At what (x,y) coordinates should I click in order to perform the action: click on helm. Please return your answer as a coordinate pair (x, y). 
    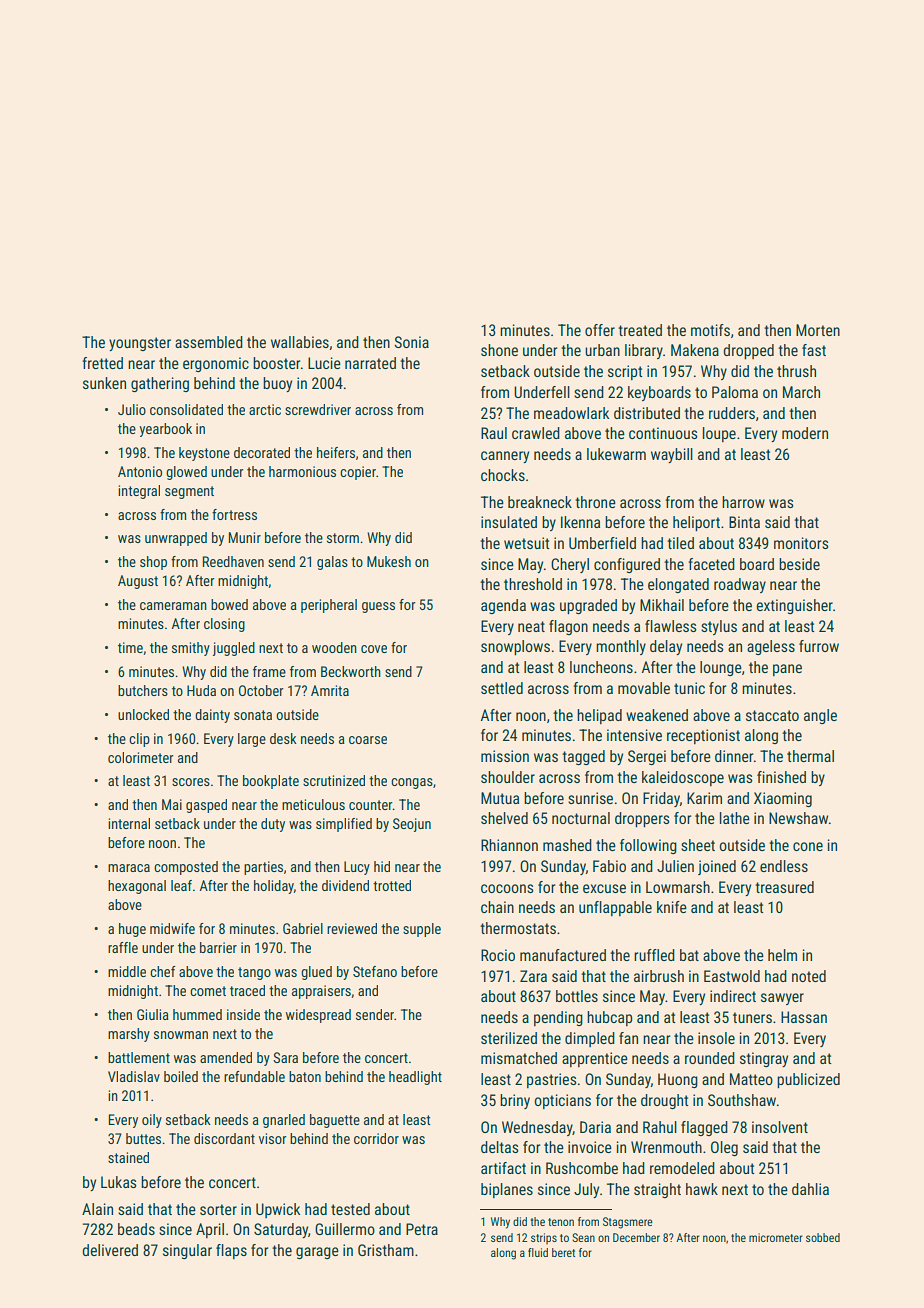
    Looking at the image, I should click on (782, 955).
